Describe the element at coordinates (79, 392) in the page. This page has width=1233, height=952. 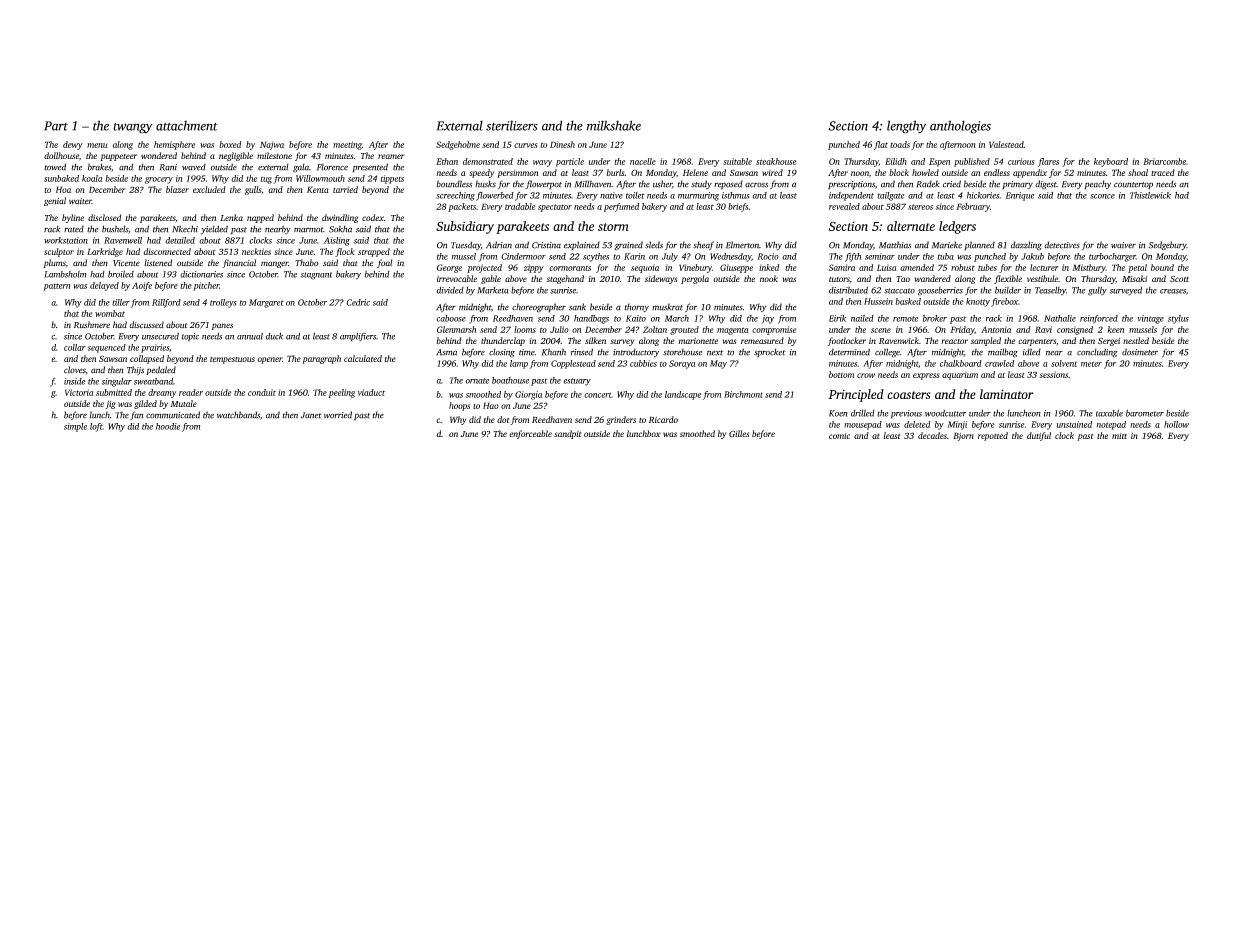
I see `Victoria` at that location.
